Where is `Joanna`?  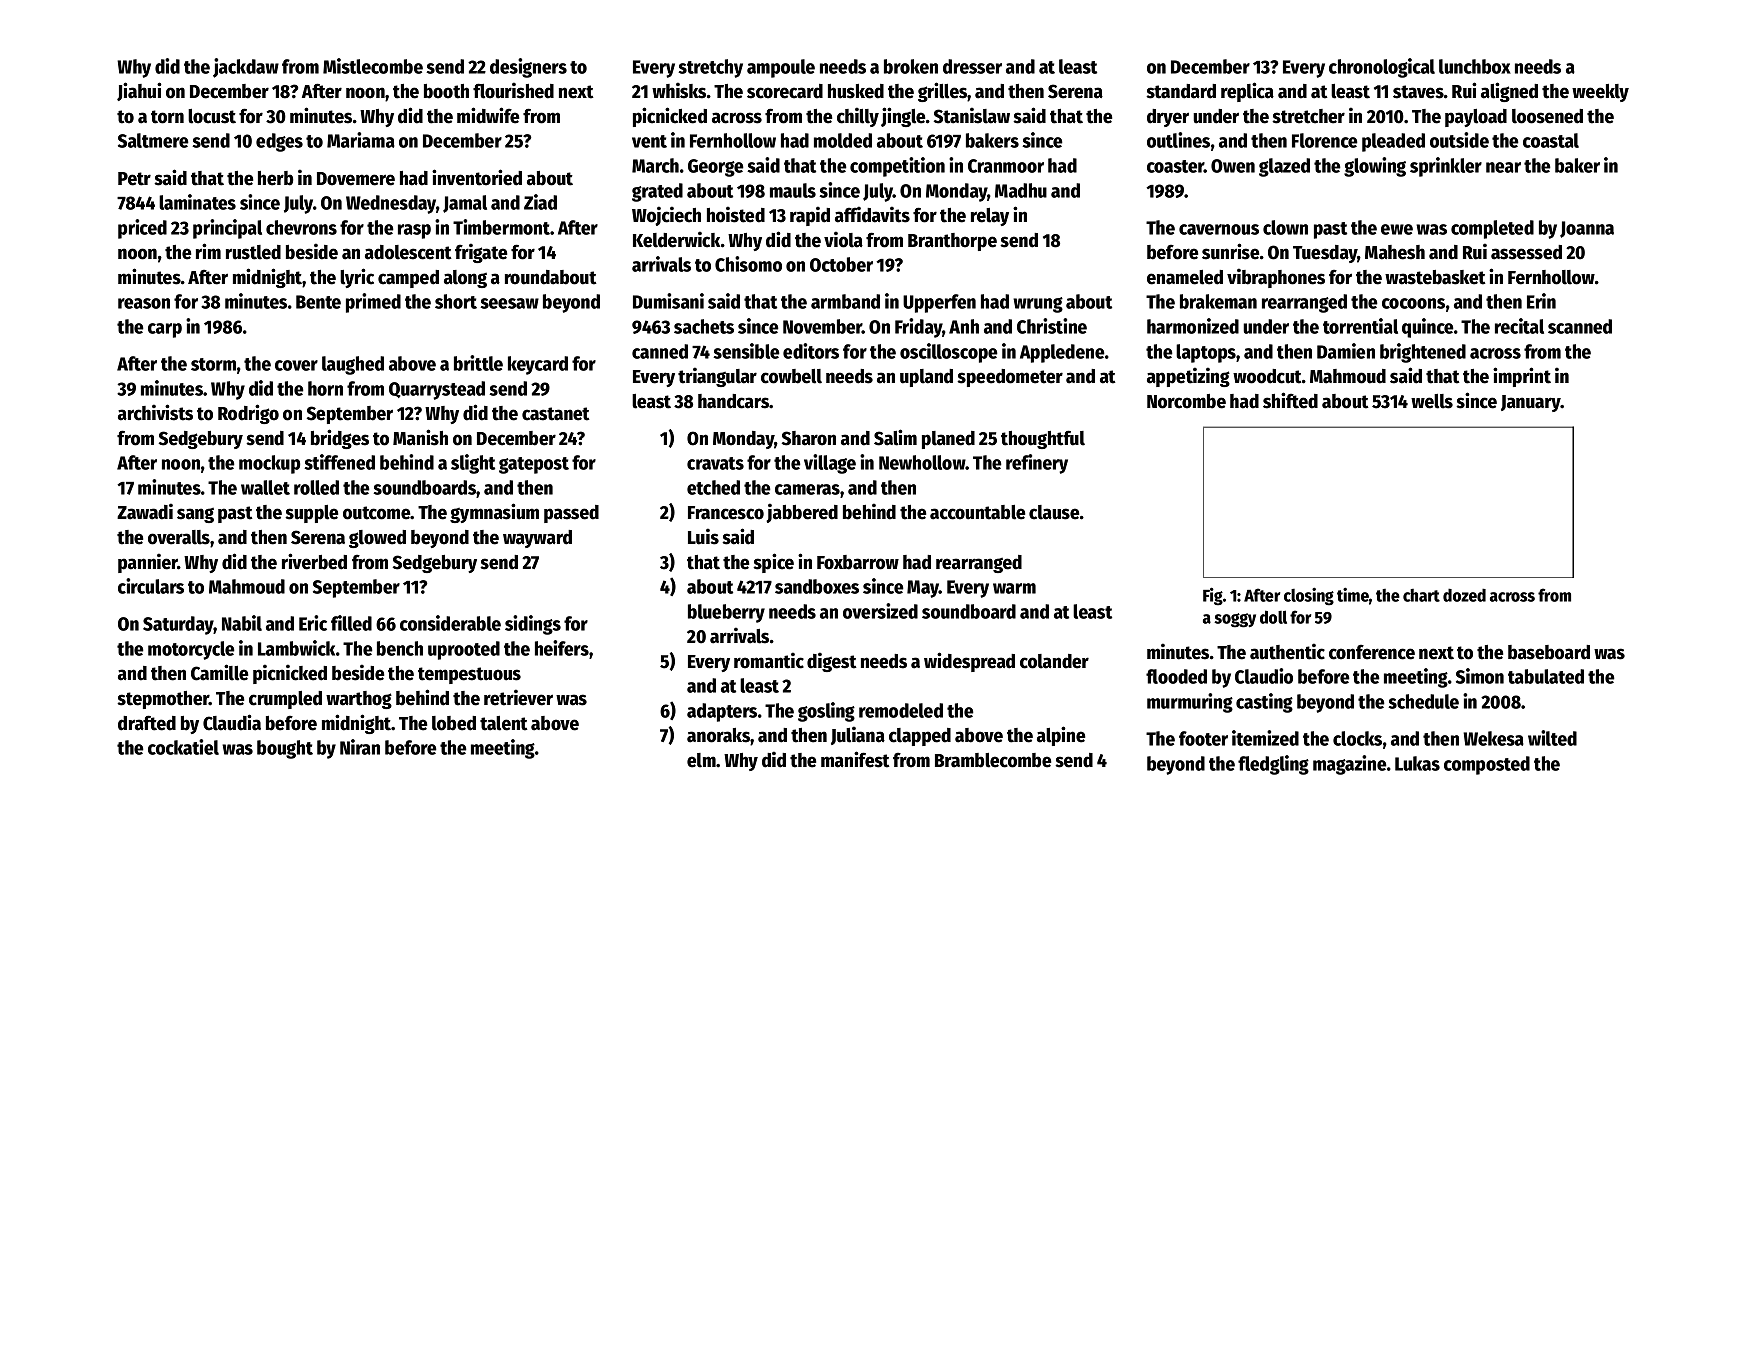 Joanna is located at coordinates (1587, 229).
